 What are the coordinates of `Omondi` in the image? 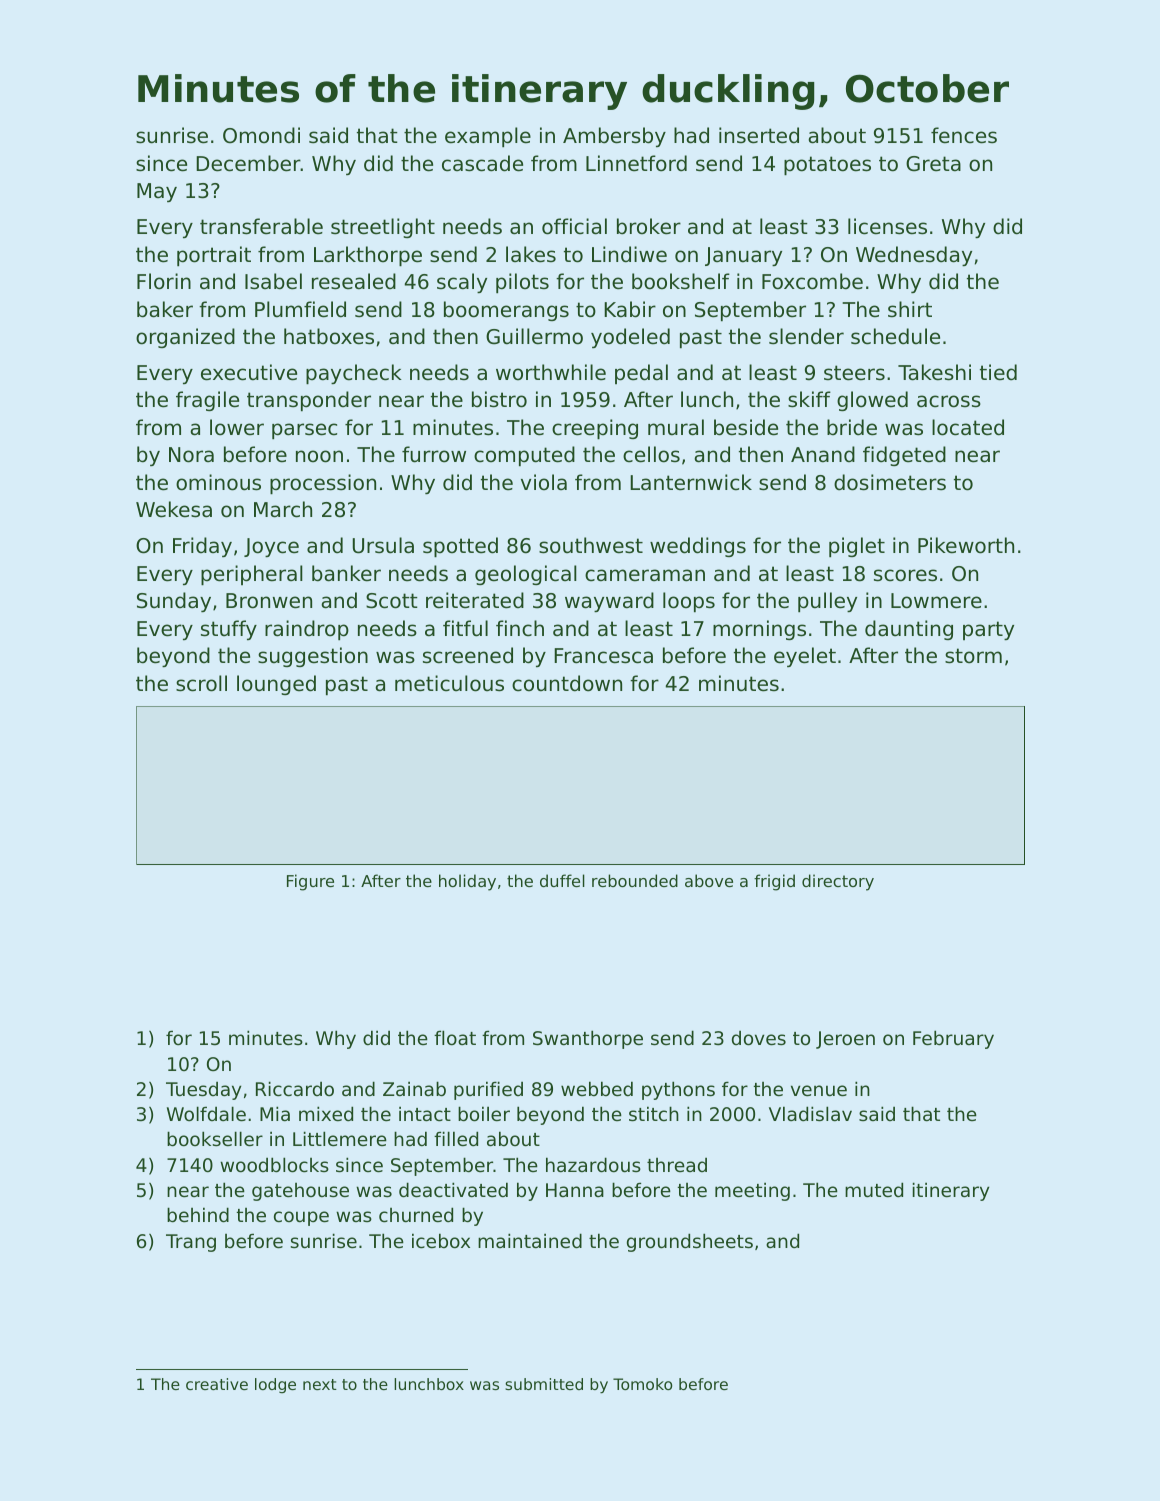 It's located at (261, 135).
